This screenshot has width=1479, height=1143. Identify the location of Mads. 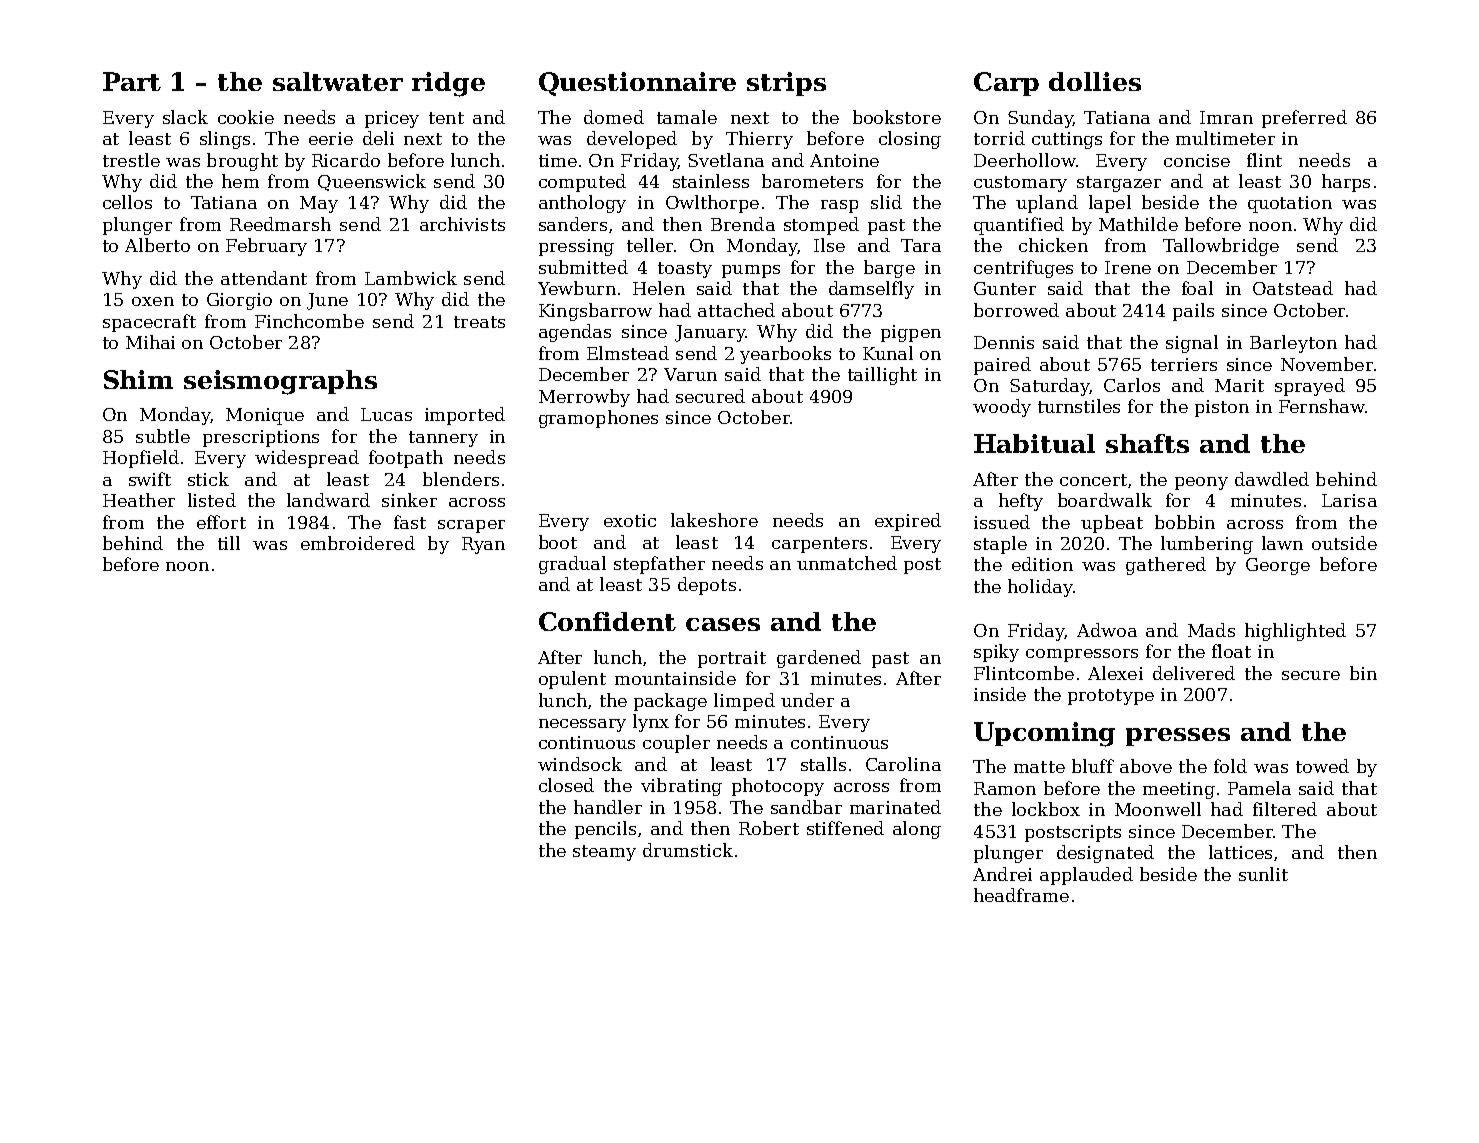
(1211, 630).
